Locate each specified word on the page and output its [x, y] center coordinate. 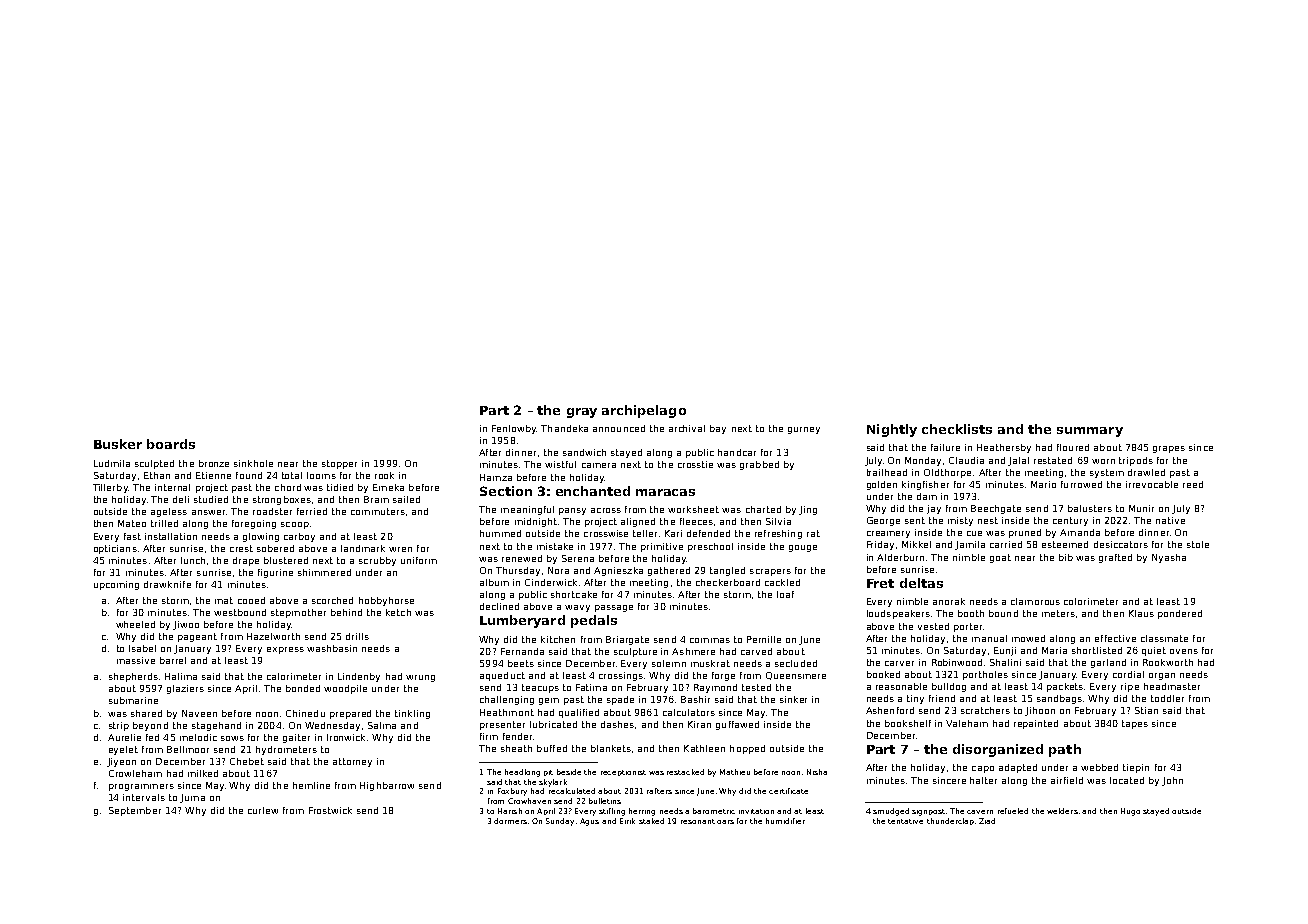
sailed [406, 499]
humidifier [785, 821]
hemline [311, 785]
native [1170, 520]
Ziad [987, 821]
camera [599, 465]
